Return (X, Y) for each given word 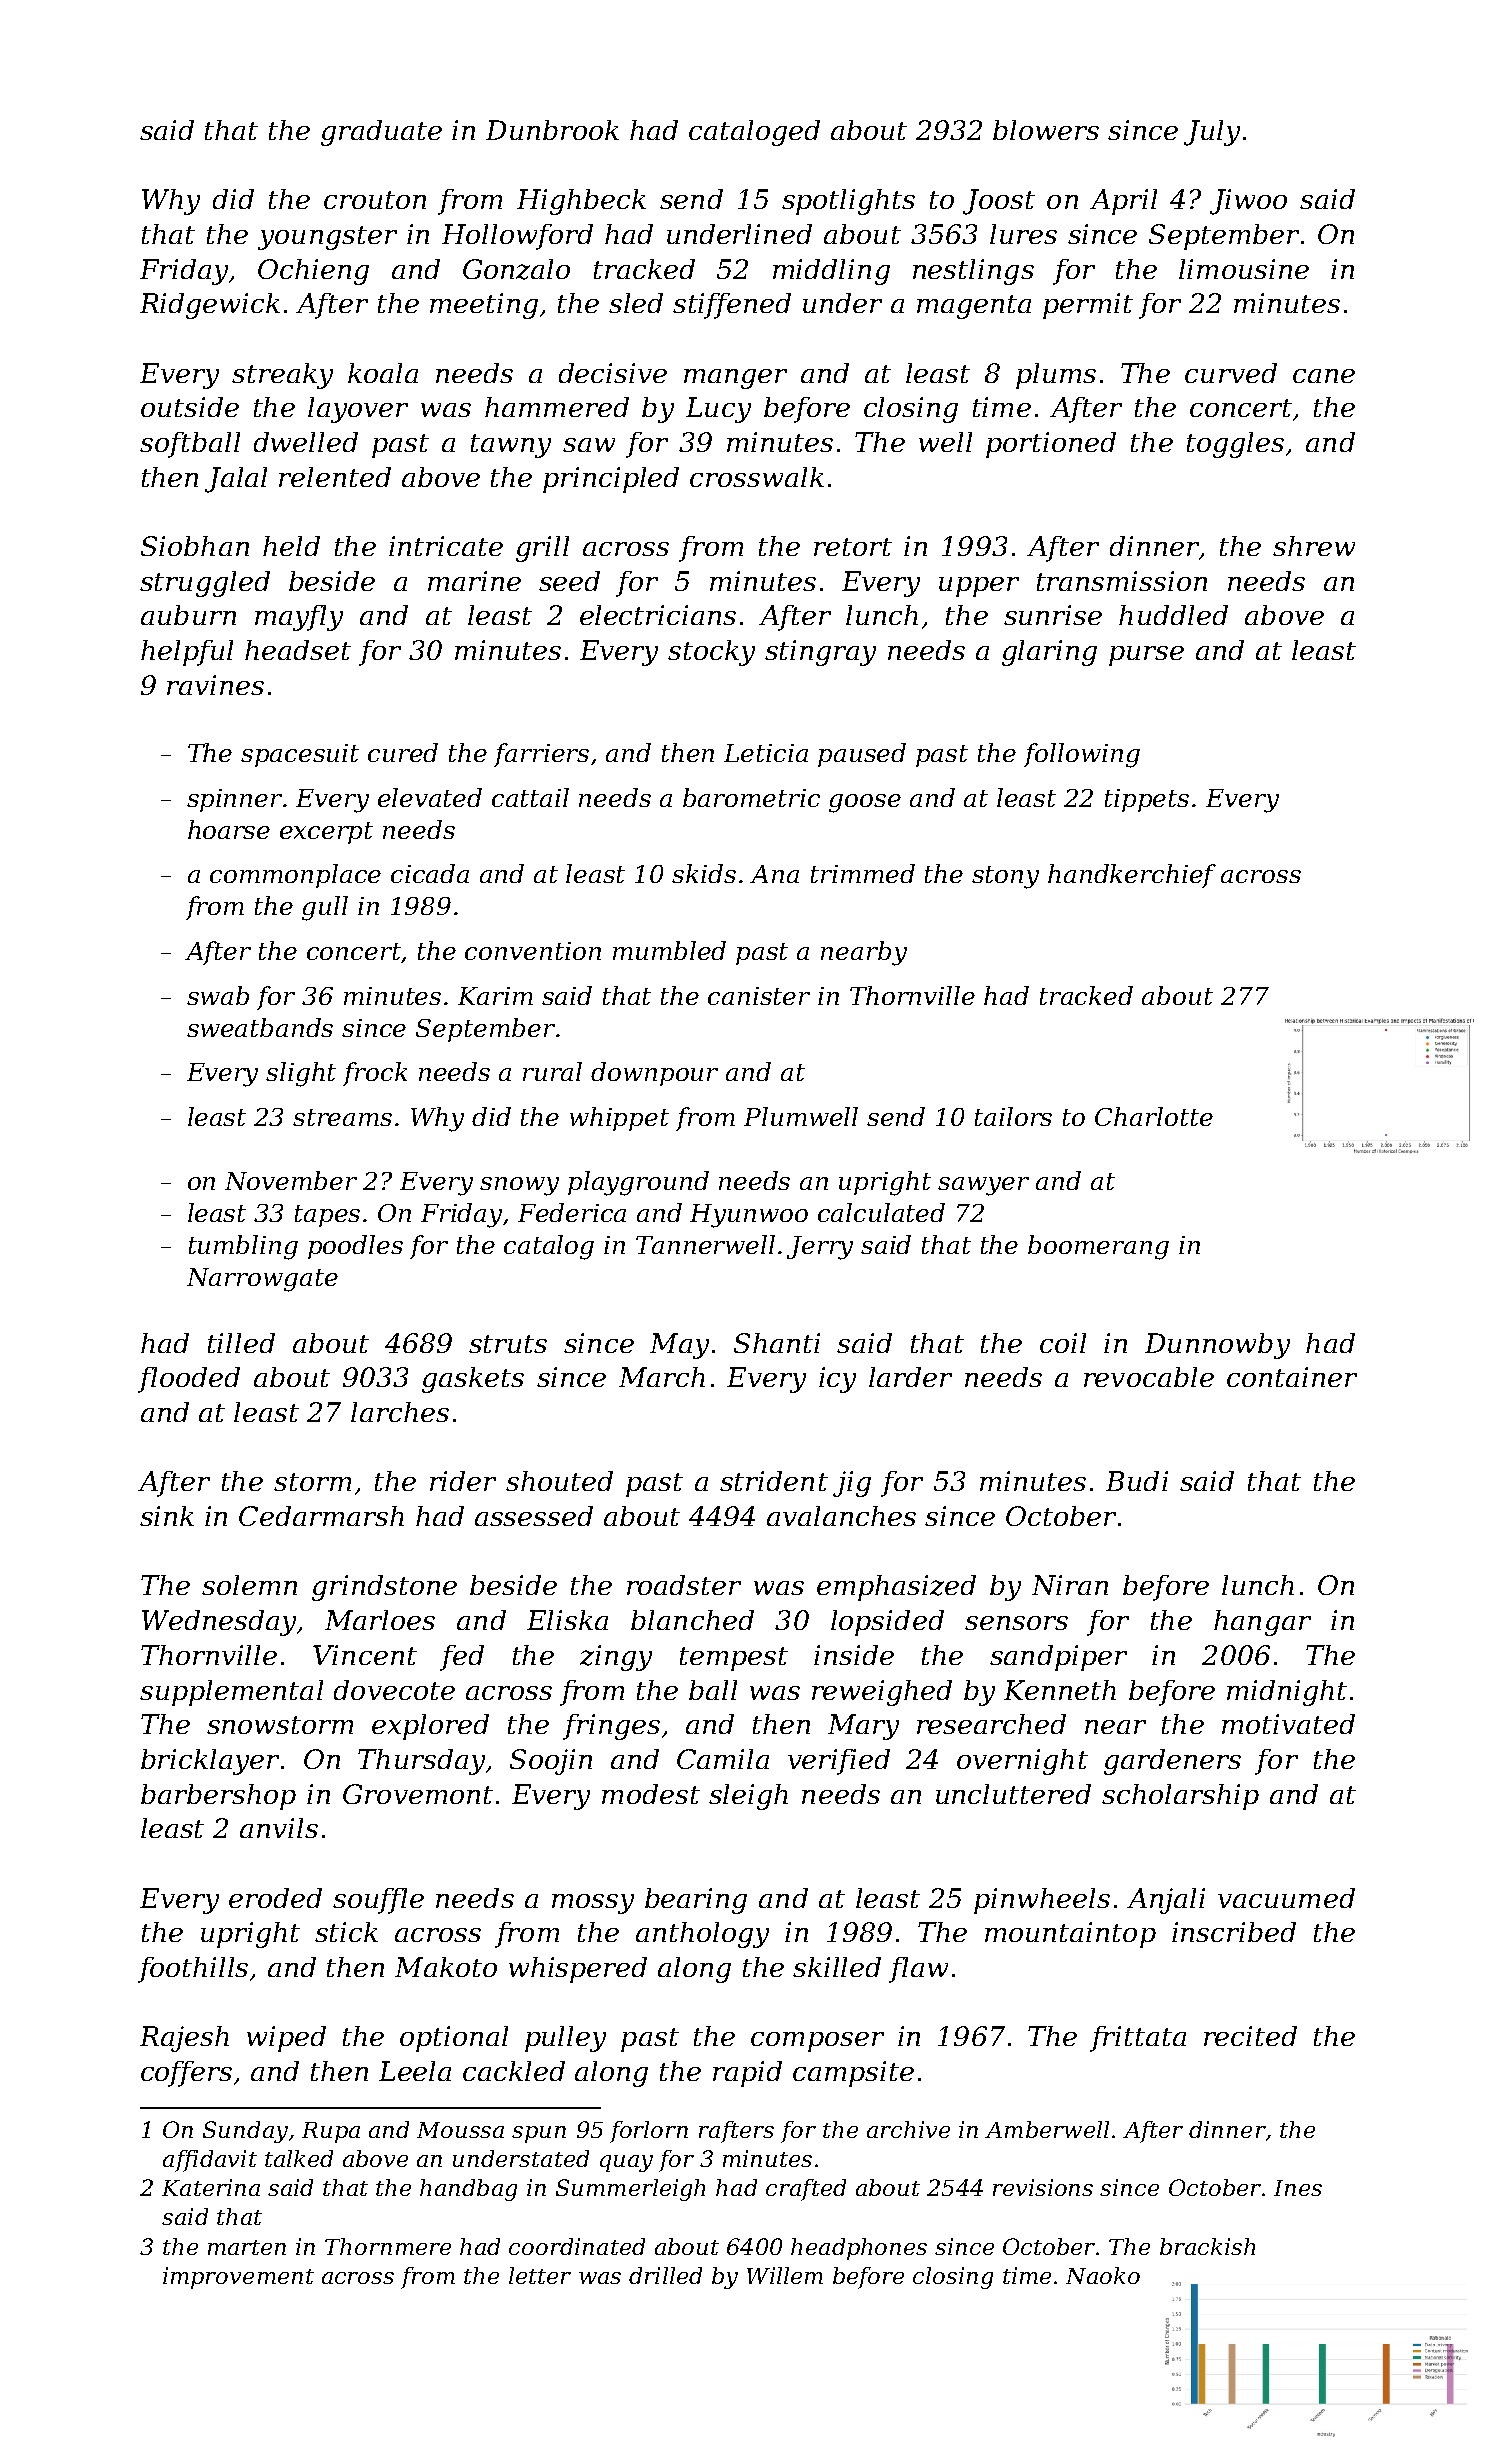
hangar (1262, 1623)
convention (533, 951)
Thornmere (388, 2246)
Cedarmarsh (321, 1516)
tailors (1013, 1116)
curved (1231, 373)
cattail (530, 797)
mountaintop (1070, 1935)
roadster (684, 1585)
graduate (381, 133)
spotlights (848, 202)
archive (908, 2129)
